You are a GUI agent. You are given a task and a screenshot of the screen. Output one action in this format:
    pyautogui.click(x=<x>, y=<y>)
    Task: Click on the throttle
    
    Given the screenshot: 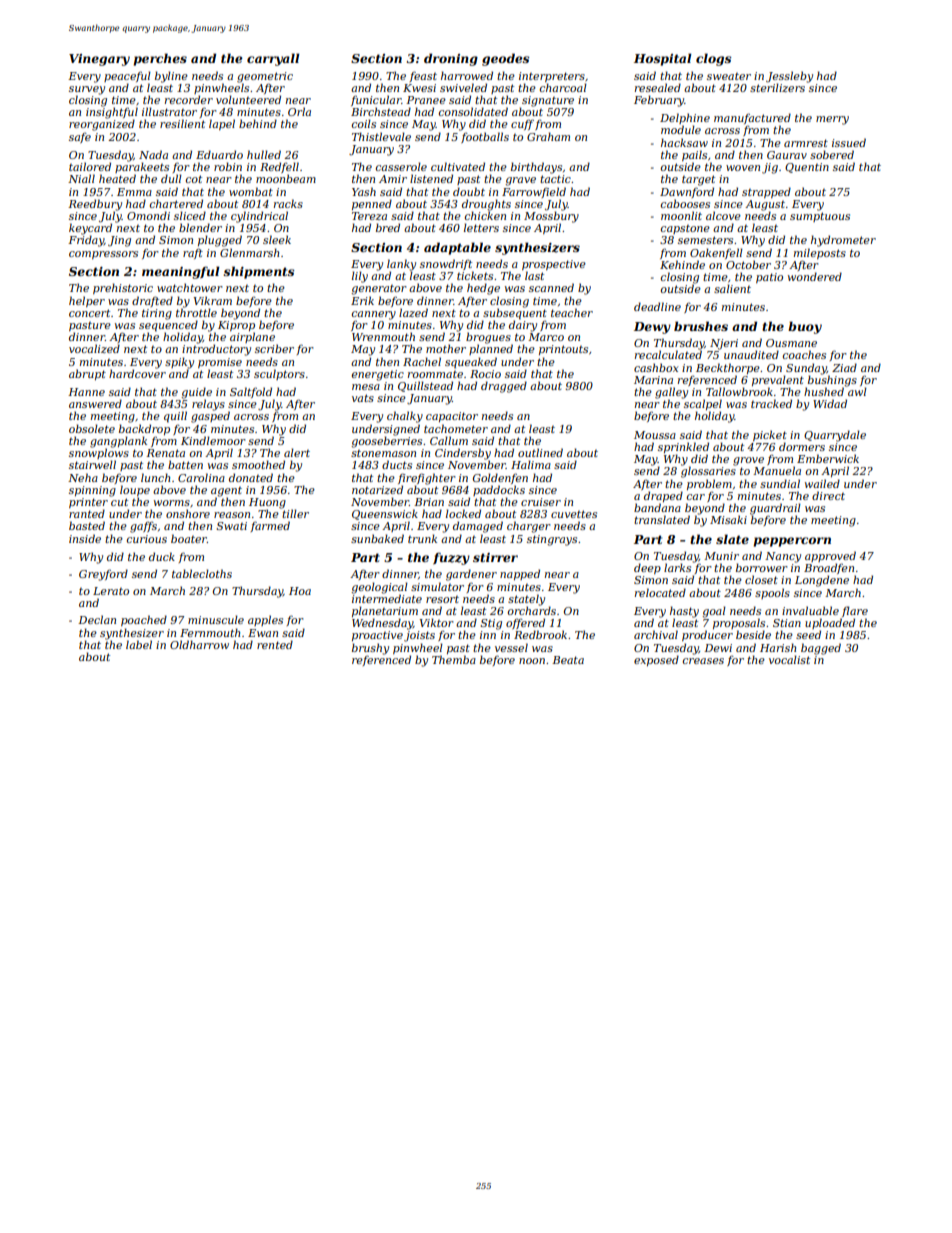 What is the action you would take?
    pyautogui.click(x=196, y=312)
